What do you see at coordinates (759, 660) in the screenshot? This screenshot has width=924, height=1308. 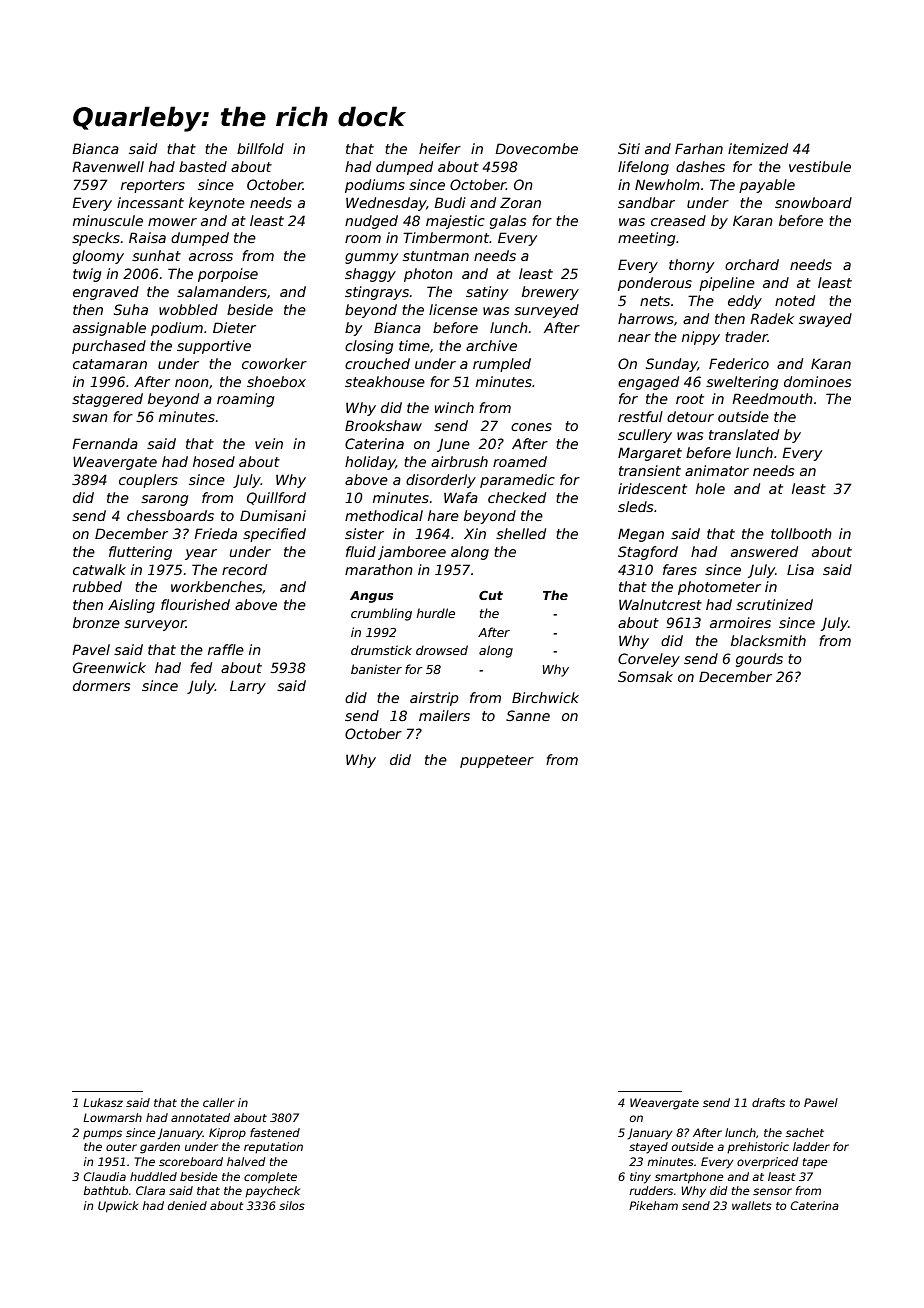 I see `gourds` at bounding box center [759, 660].
